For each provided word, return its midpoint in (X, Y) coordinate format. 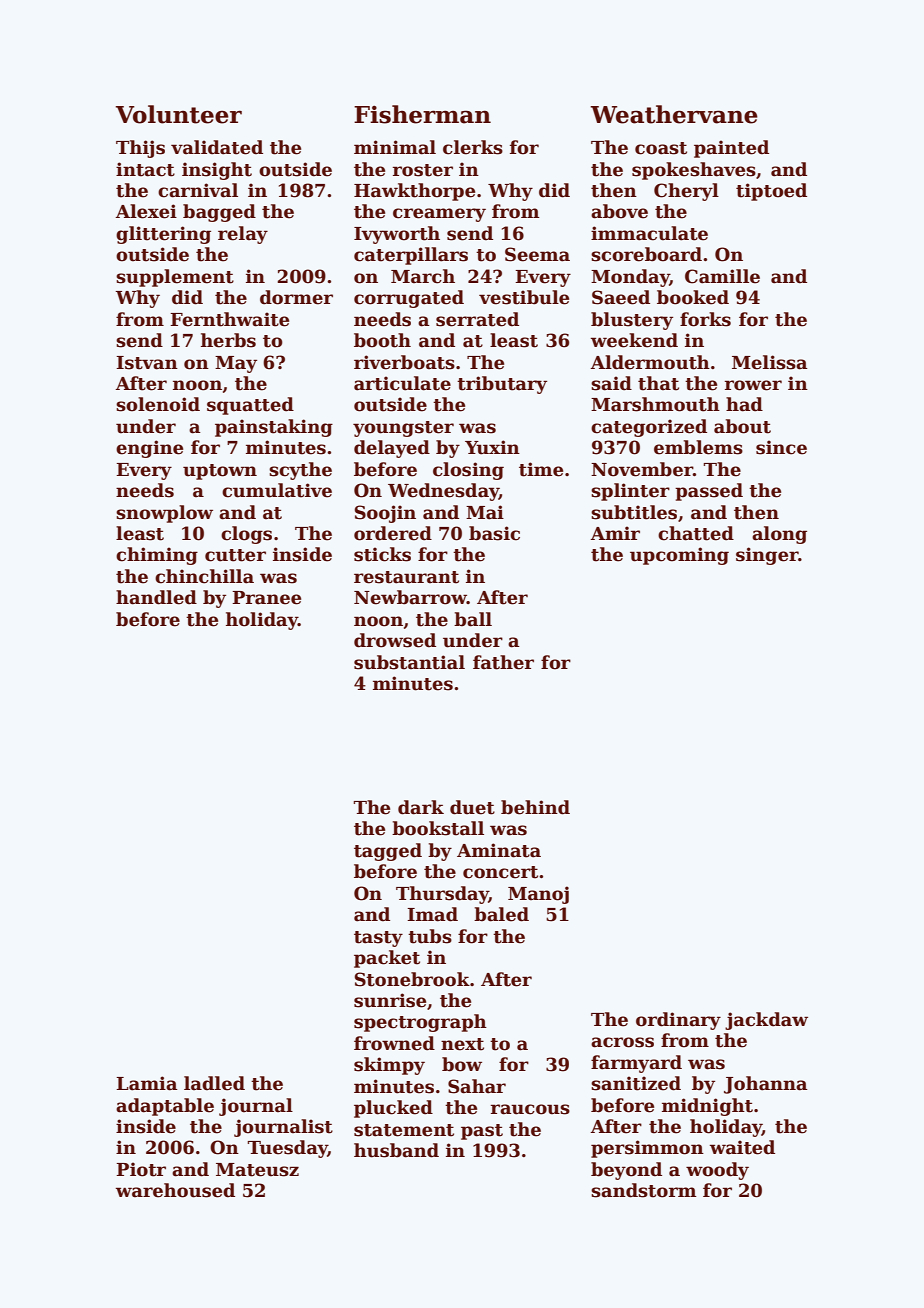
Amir (615, 533)
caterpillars (411, 256)
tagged (388, 852)
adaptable (165, 1107)
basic (494, 533)
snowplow (164, 514)
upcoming (679, 556)
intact (145, 169)
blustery (632, 321)
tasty (378, 939)
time (541, 469)
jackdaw (766, 1021)
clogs (246, 535)
